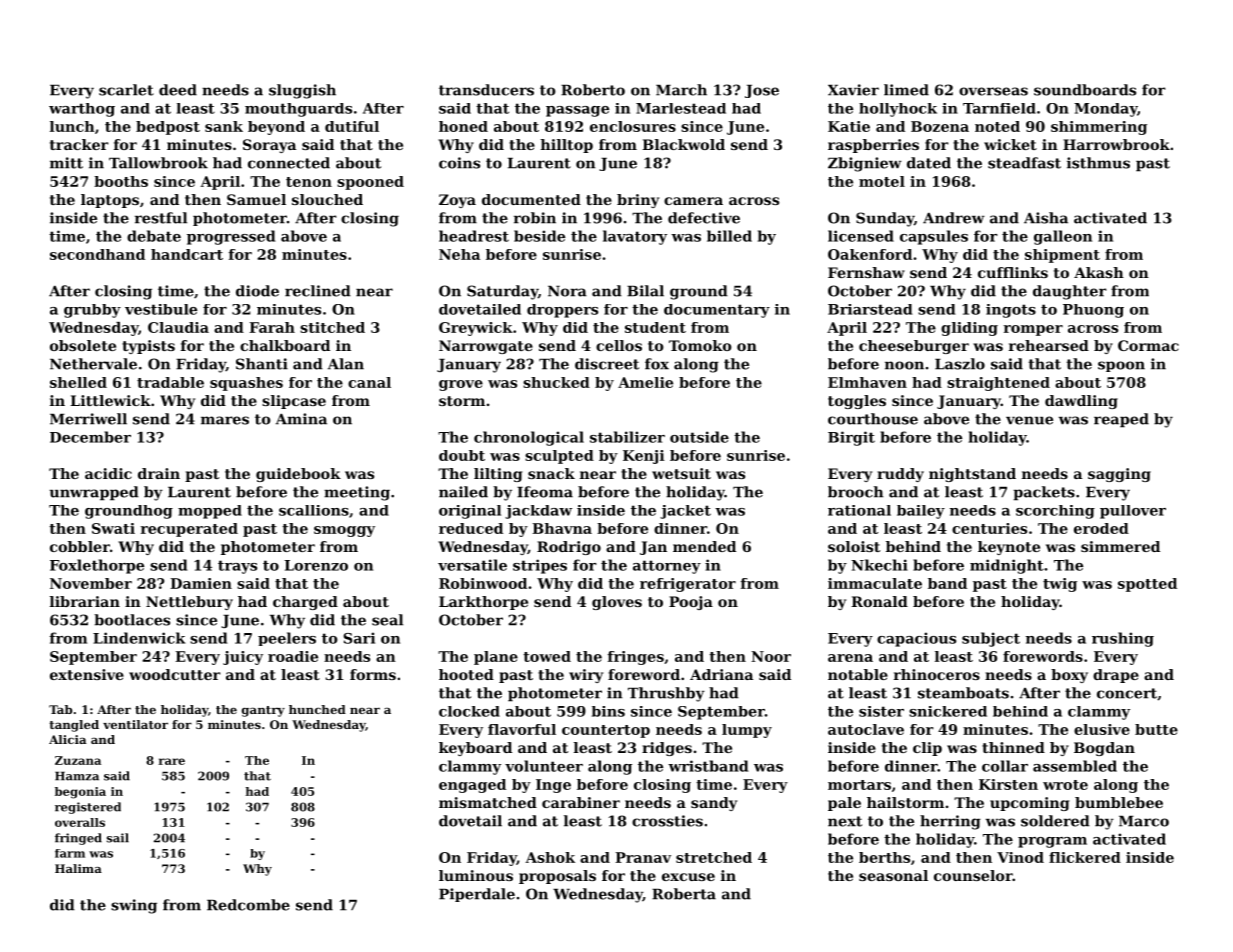  I want to click on warthog, so click(82, 110).
